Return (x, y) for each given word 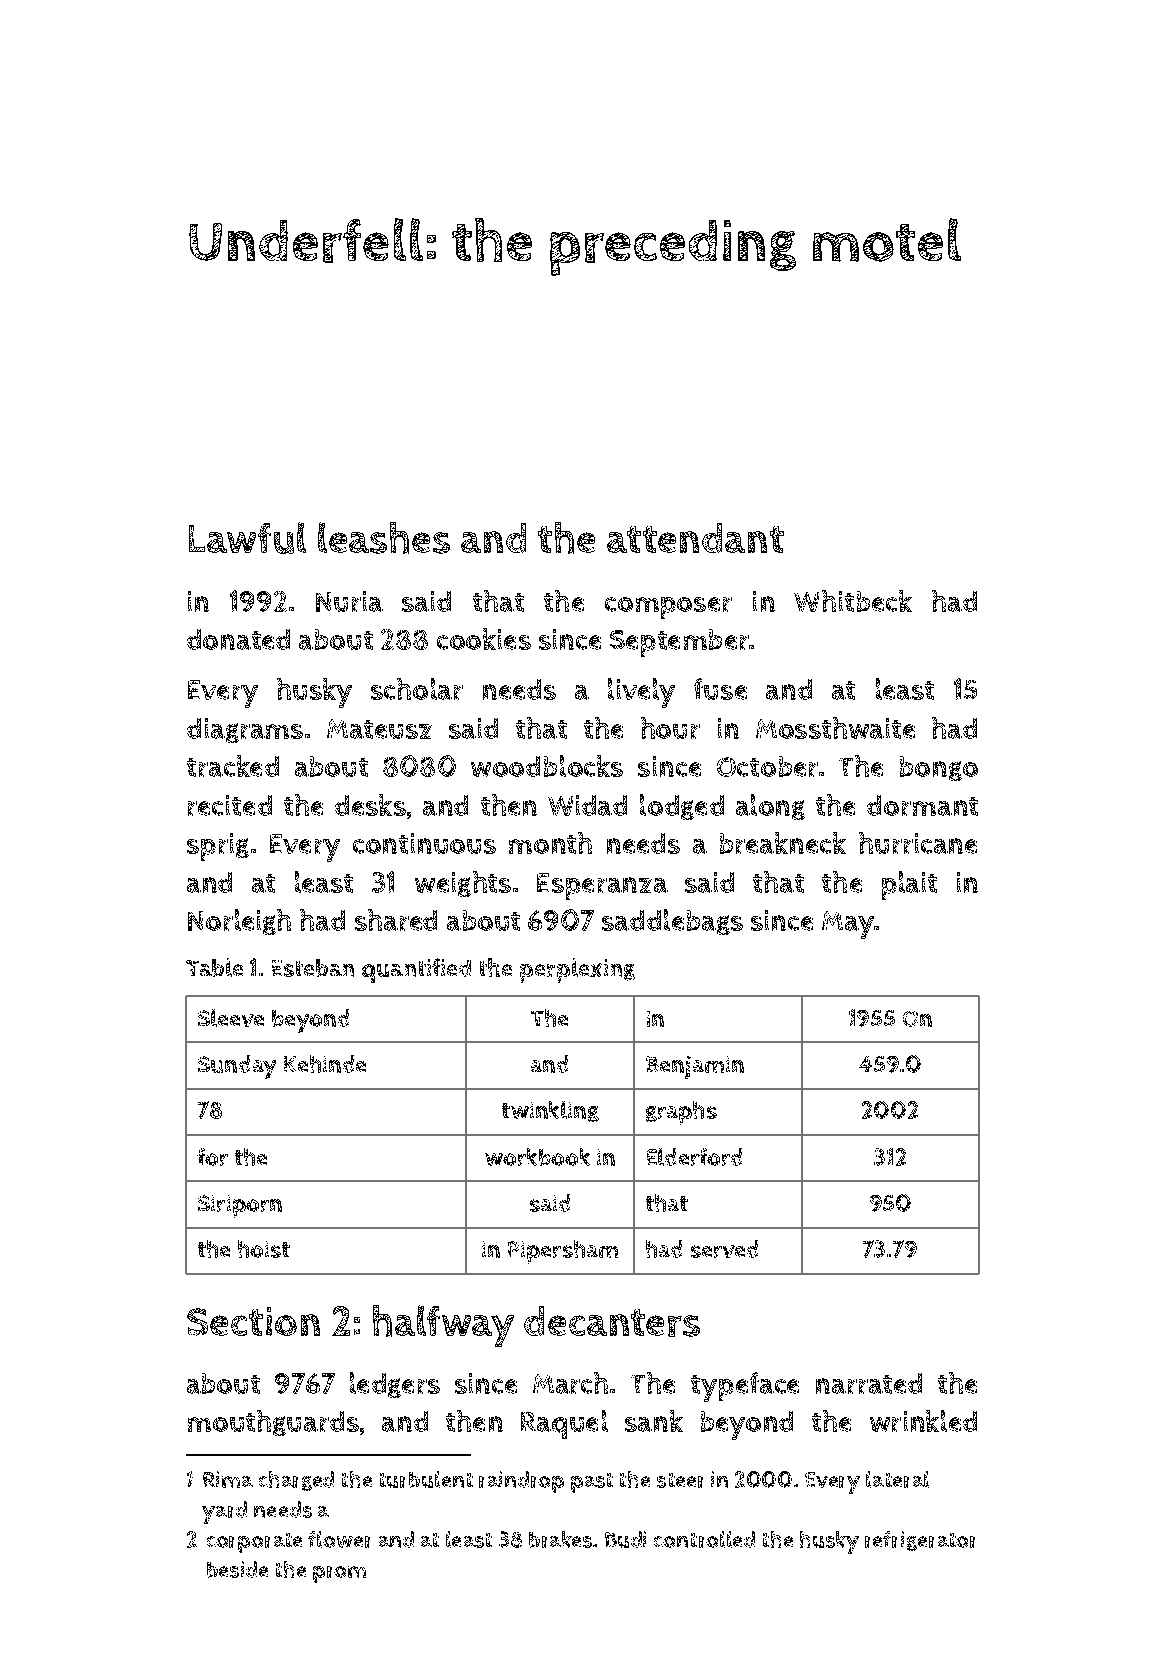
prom (339, 1574)
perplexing (577, 970)
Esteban (313, 968)
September (679, 643)
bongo (939, 768)
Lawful (247, 538)
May (848, 925)
